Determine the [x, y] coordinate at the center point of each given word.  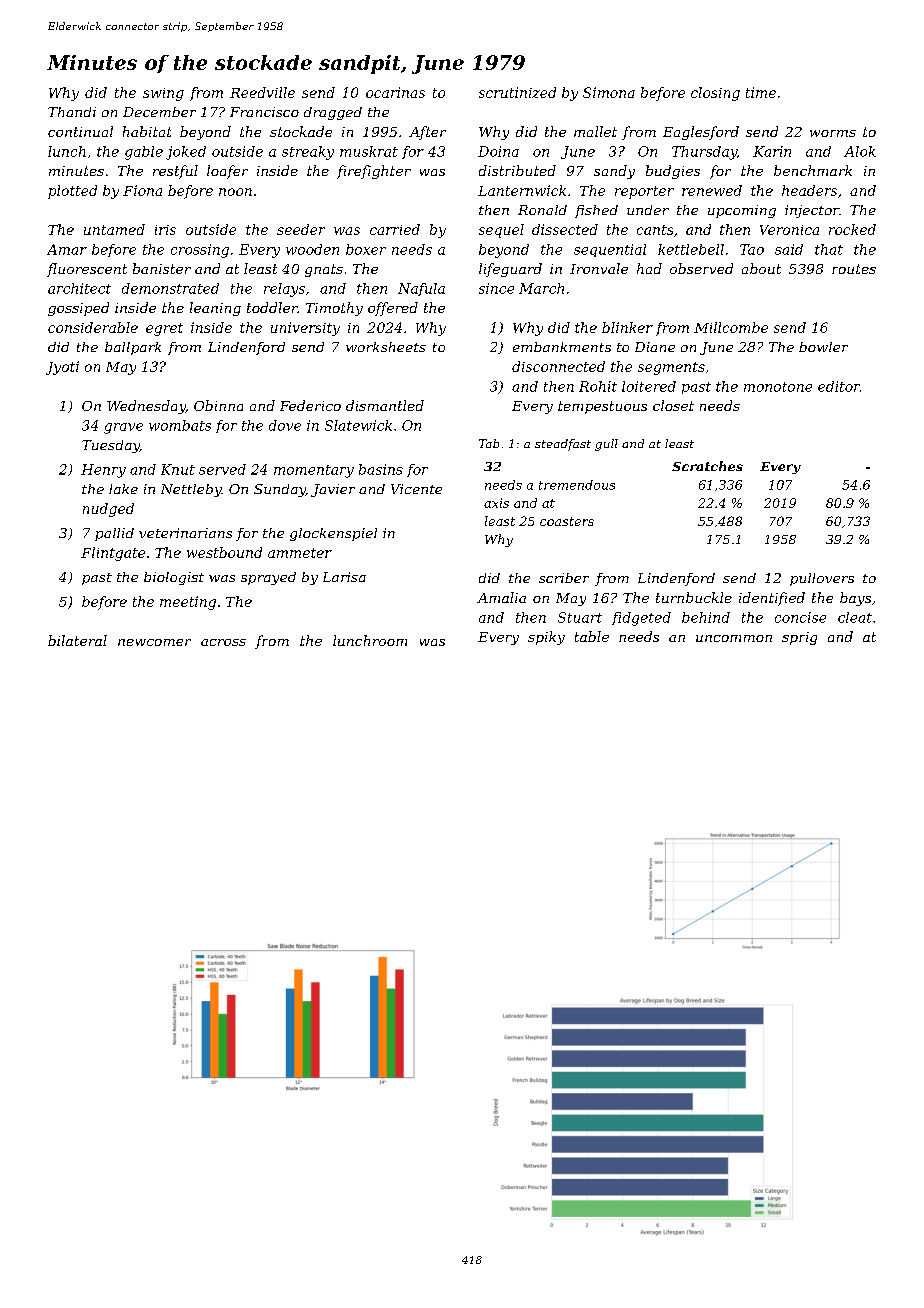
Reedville [262, 92]
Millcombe [731, 327]
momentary [314, 471]
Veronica [789, 230]
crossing [200, 251]
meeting [188, 603]
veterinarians [185, 533]
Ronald [542, 210]
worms [833, 133]
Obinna [218, 405]
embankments [562, 347]
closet [673, 405]
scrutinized [517, 92]
